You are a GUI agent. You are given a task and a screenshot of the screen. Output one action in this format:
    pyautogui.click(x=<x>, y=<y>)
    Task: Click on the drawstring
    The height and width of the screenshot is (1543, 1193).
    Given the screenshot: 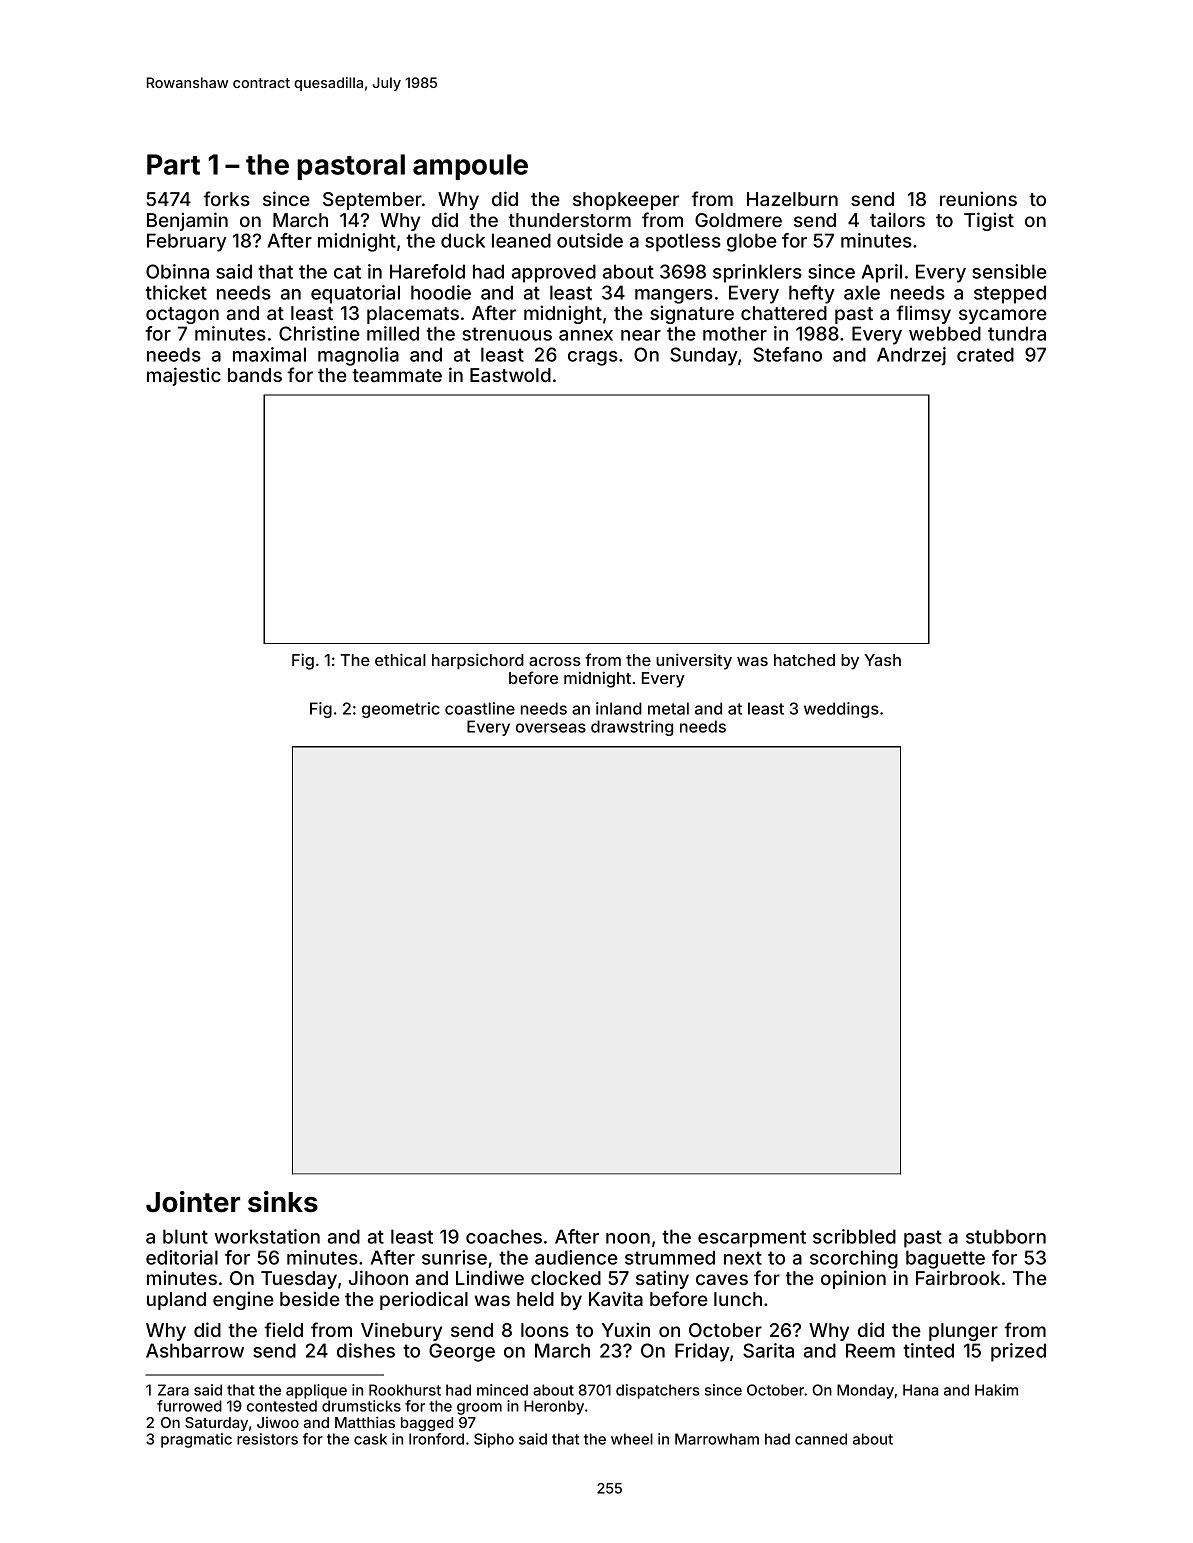 What is the action you would take?
    pyautogui.click(x=632, y=728)
